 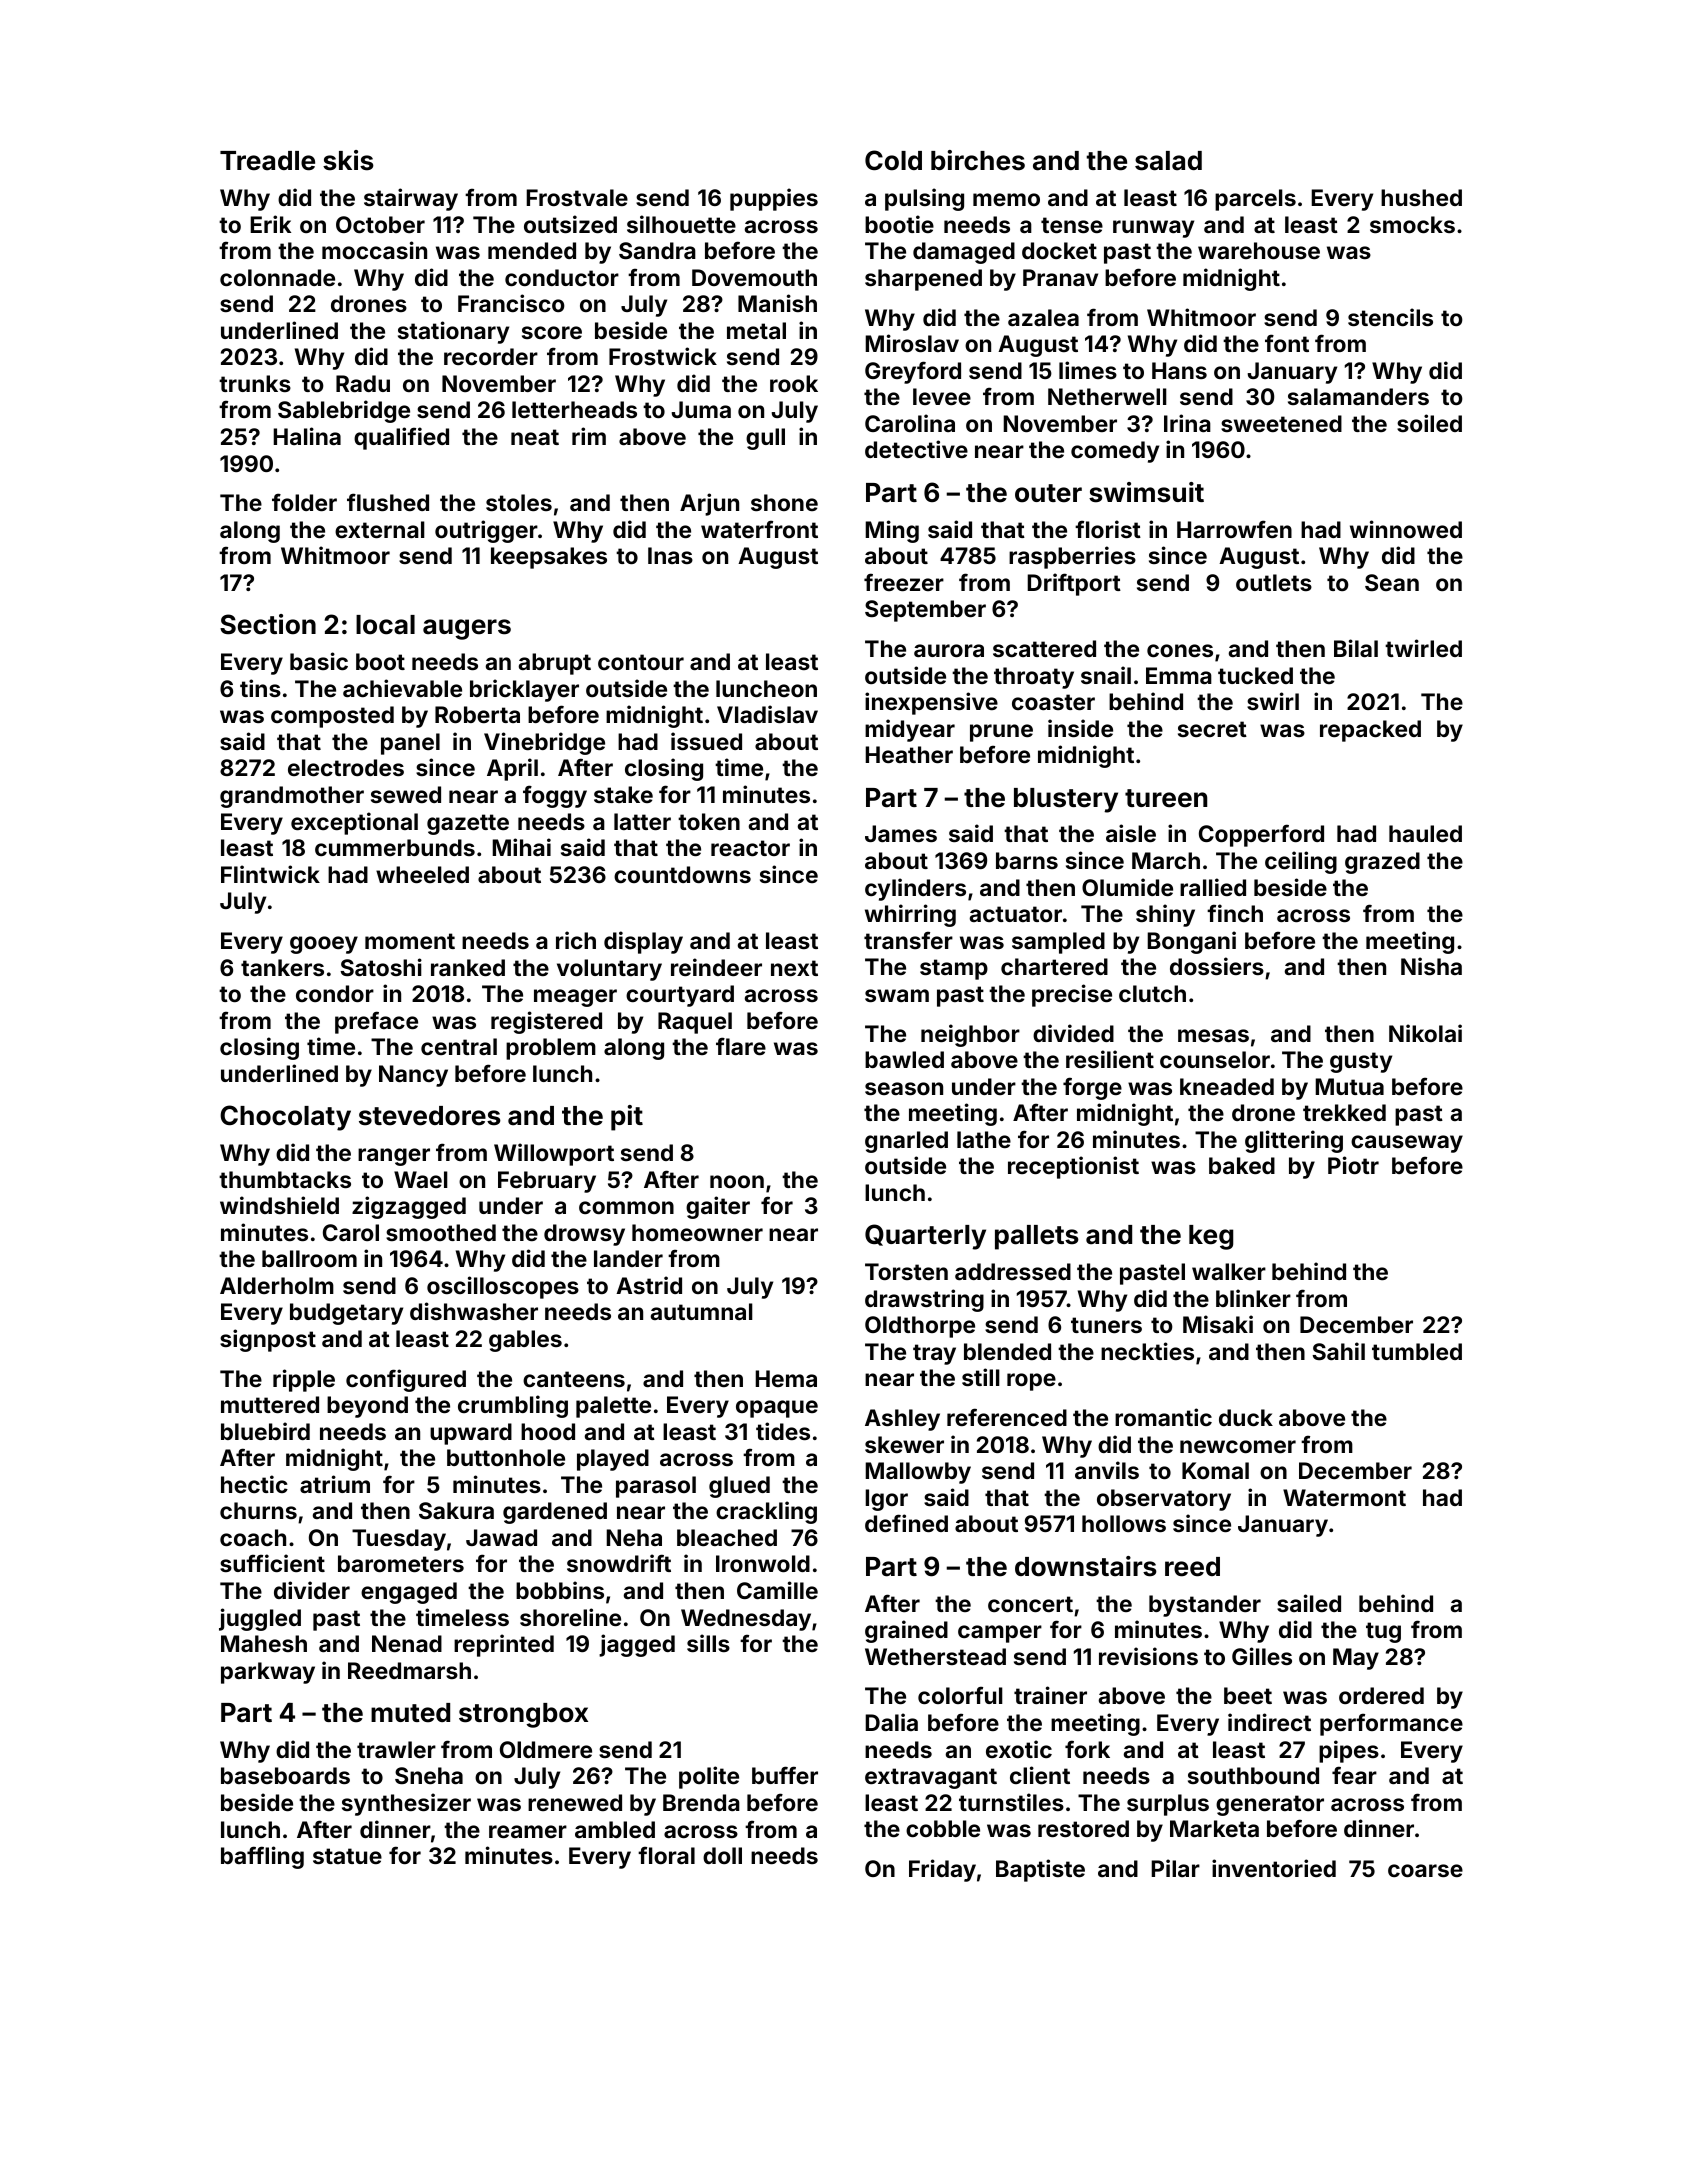 I want to click on tankers, so click(x=282, y=967).
